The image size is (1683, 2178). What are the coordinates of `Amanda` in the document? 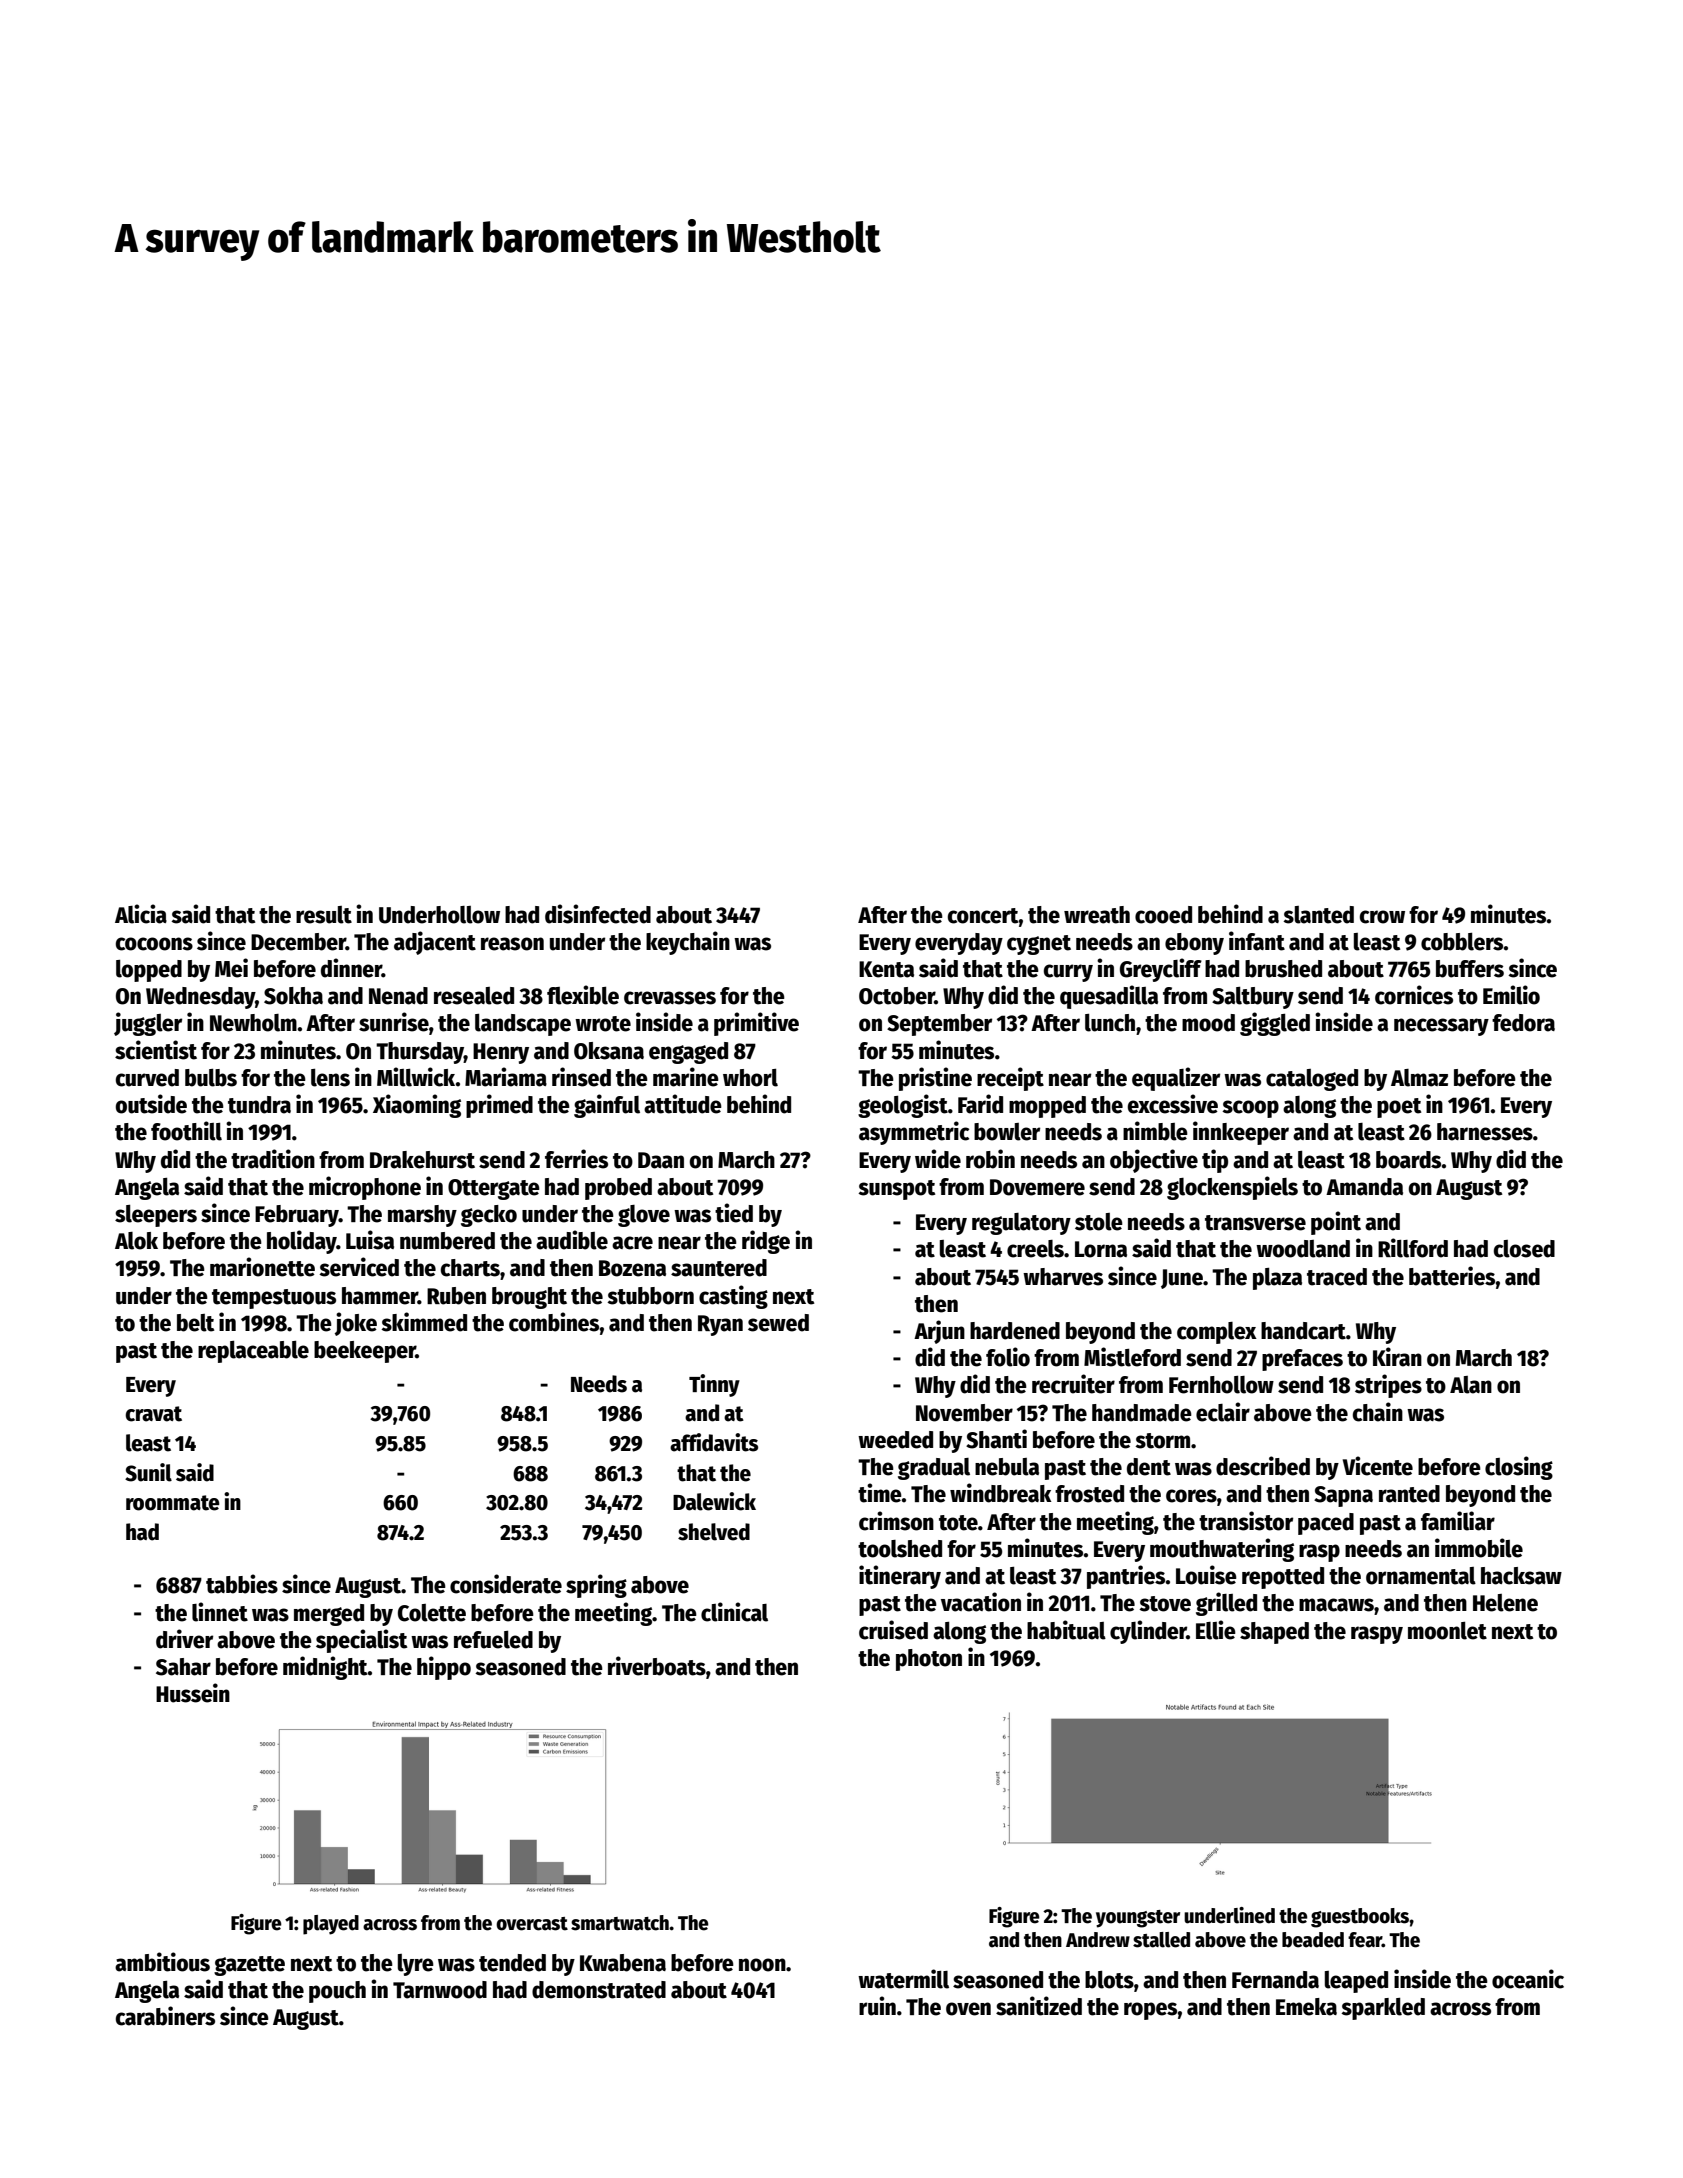 It's located at (1364, 1187).
